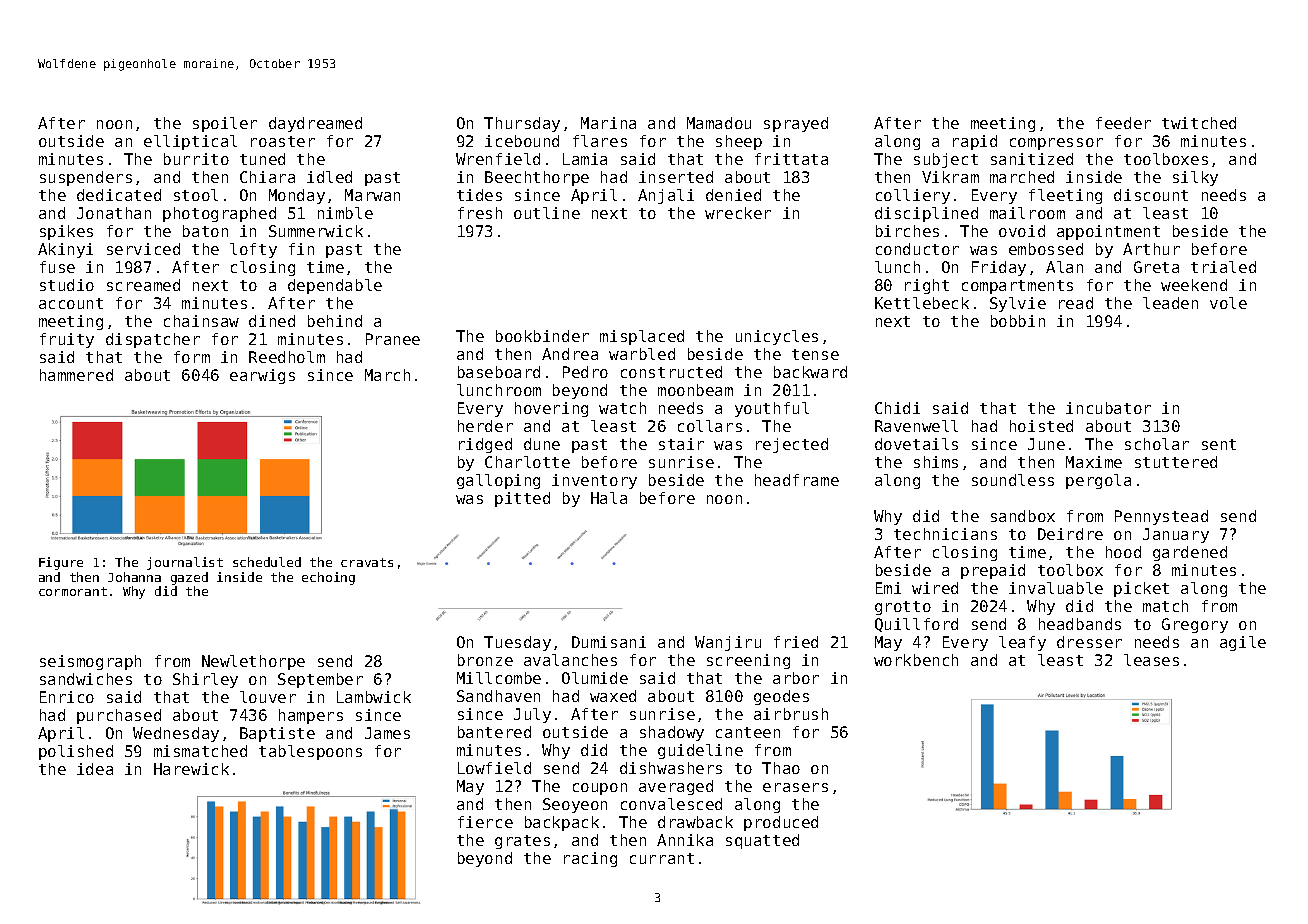 The height and width of the screenshot is (924, 1308). What do you see at coordinates (739, 142) in the screenshot?
I see `sheep` at bounding box center [739, 142].
